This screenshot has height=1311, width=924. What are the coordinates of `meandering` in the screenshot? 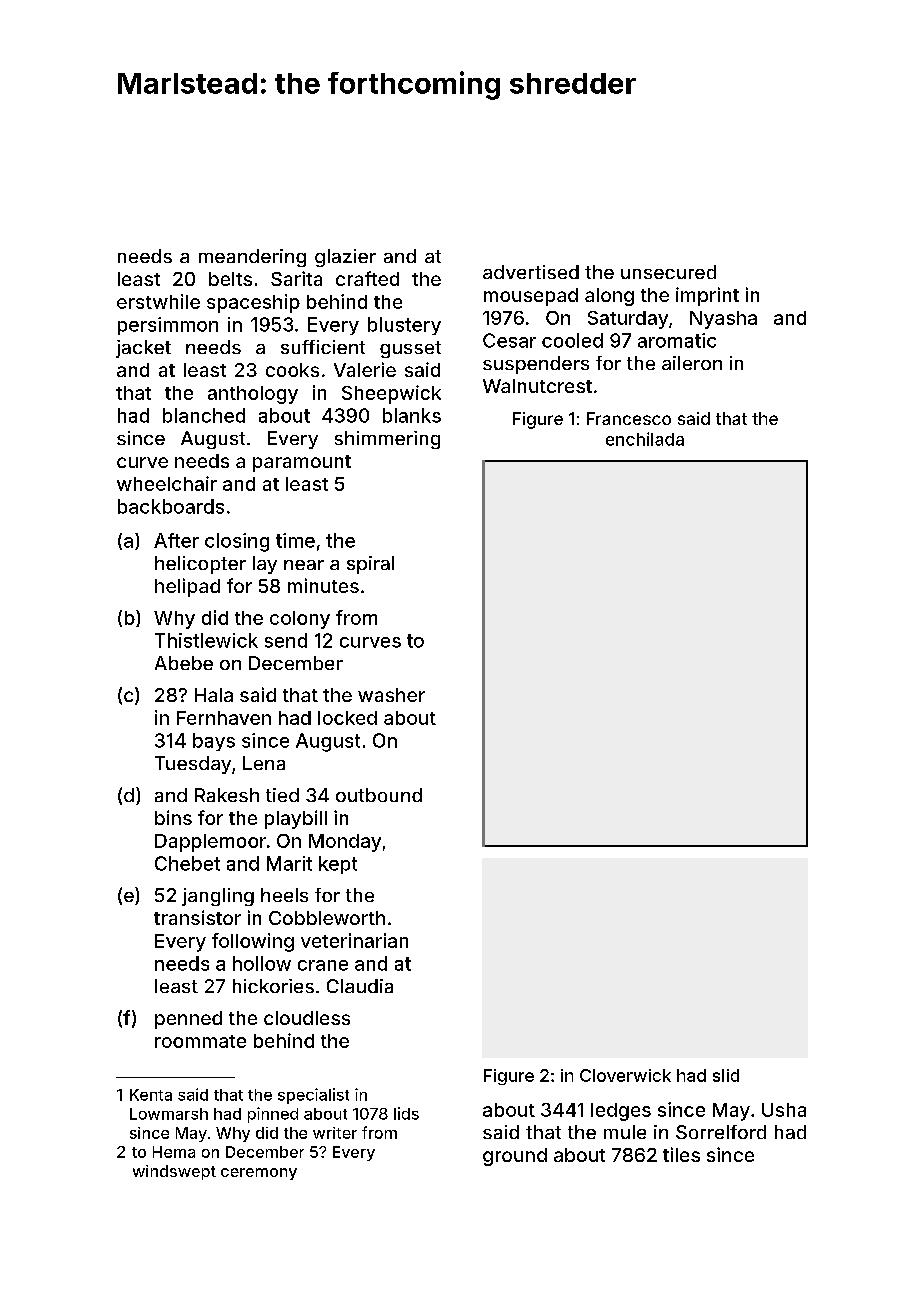 It's located at (252, 258).
